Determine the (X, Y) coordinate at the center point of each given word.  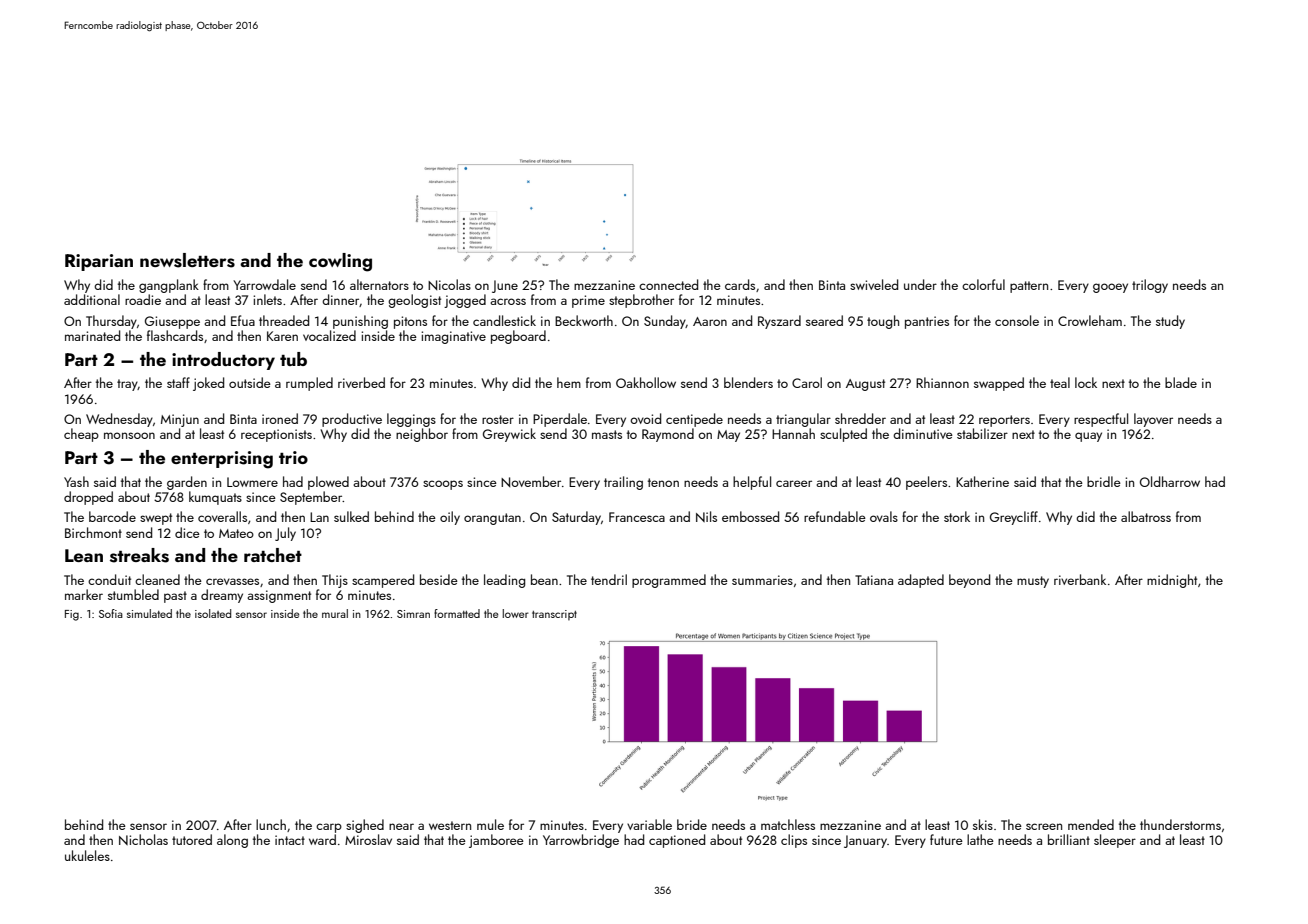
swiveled (874, 284)
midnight (1172, 581)
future (946, 839)
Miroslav (368, 839)
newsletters (187, 260)
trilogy (1150, 286)
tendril (609, 579)
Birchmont (93, 532)
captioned (677, 841)
